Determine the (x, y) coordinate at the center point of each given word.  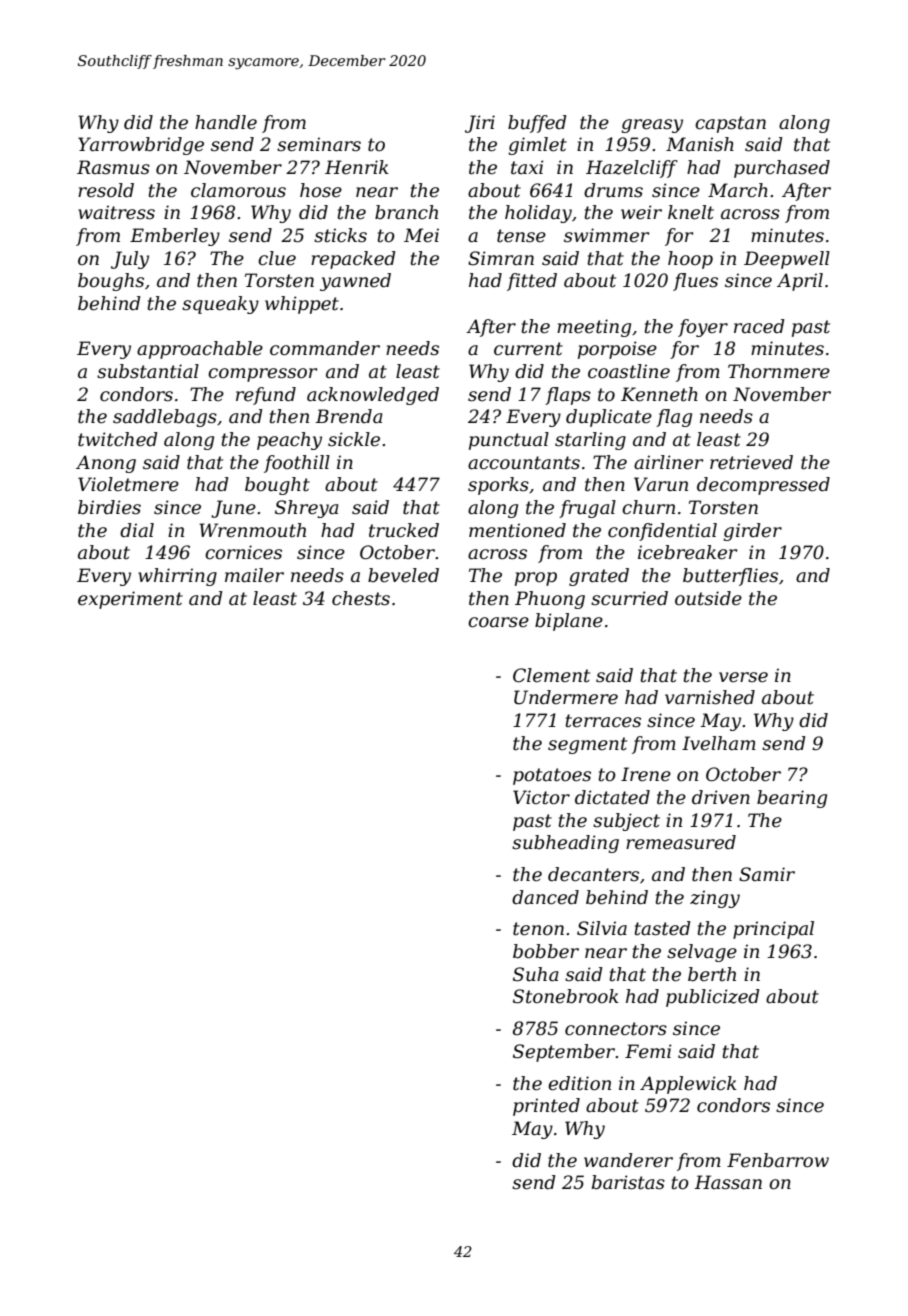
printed (546, 1107)
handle (226, 122)
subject (626, 822)
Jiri (480, 124)
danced (545, 897)
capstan (730, 124)
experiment (130, 600)
